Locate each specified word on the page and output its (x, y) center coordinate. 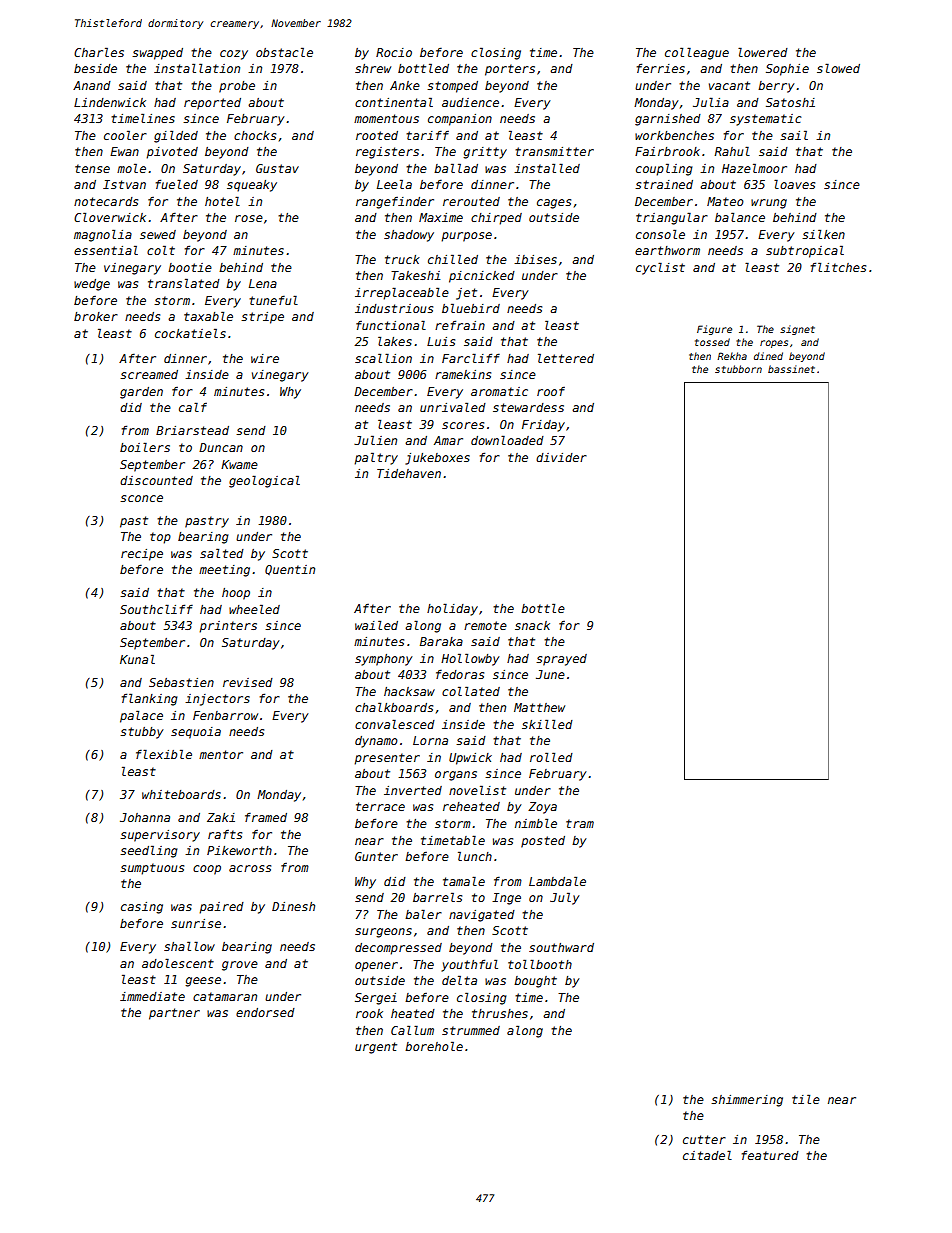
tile (806, 1099)
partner (174, 1014)
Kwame (239, 464)
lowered (763, 52)
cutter (704, 1139)
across (250, 868)
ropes (774, 344)
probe (237, 87)
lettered (566, 358)
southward (561, 947)
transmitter (554, 151)
